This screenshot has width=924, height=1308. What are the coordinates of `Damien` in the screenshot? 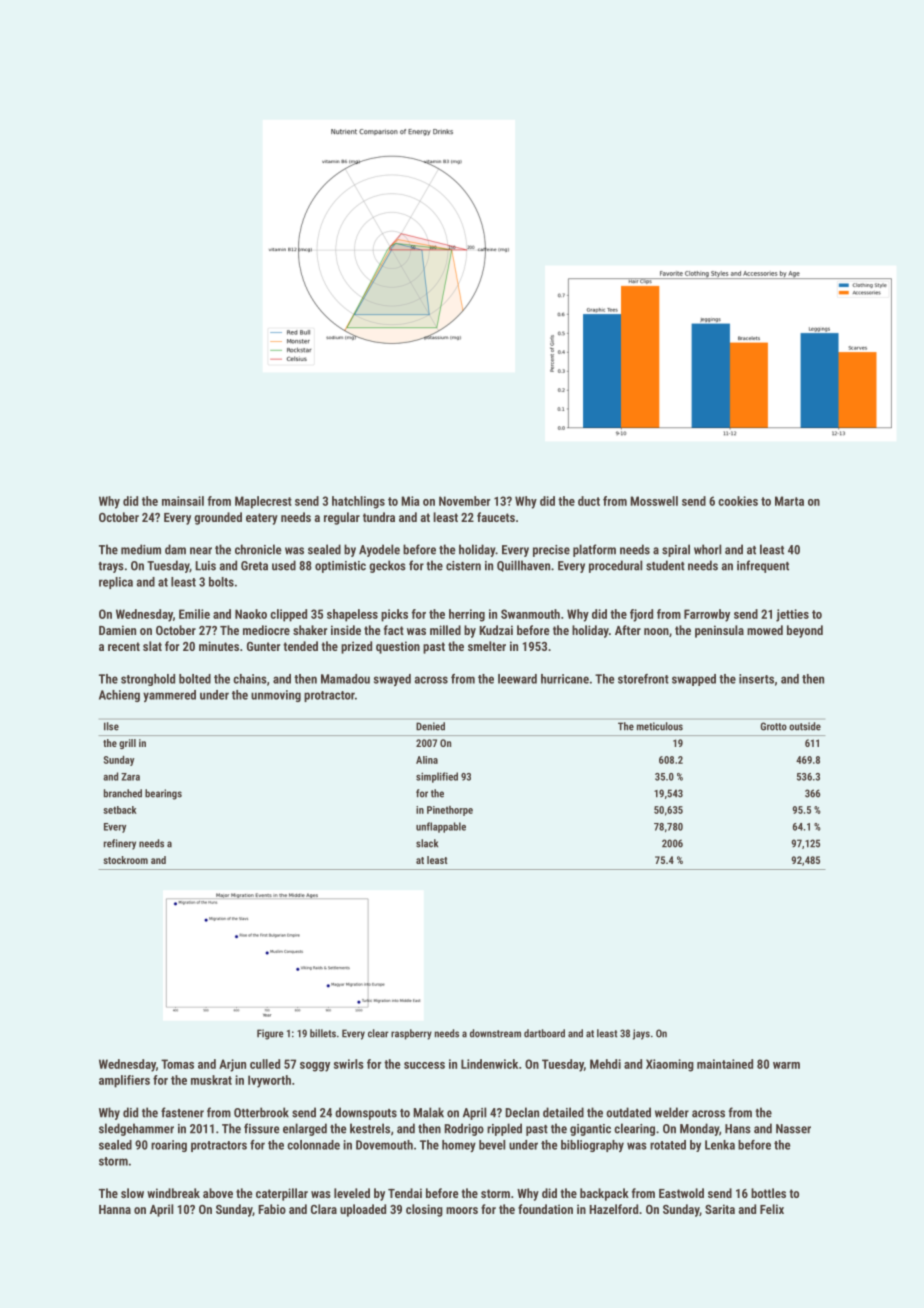 It's located at (117, 630).
